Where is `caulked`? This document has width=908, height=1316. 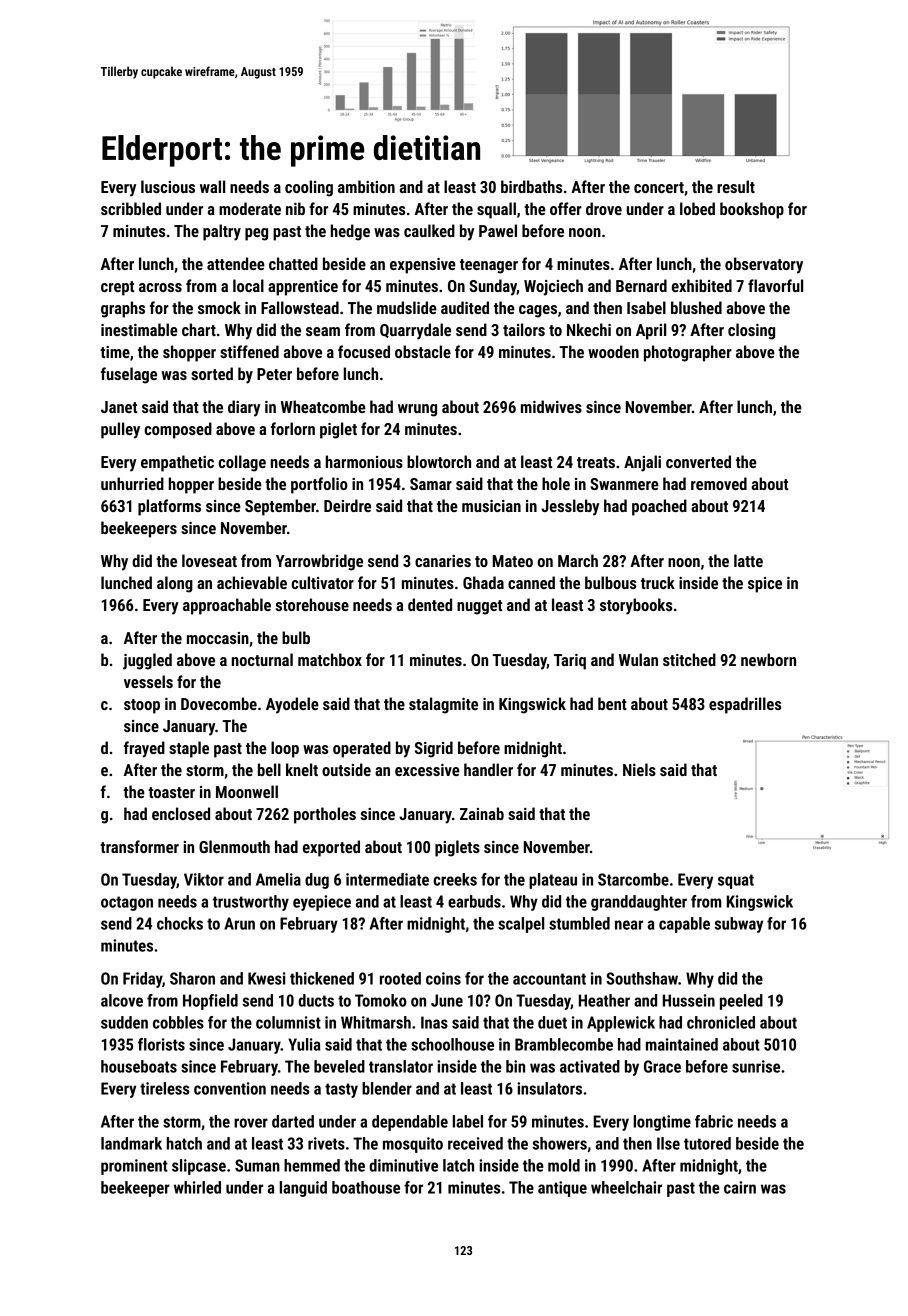
caulked is located at coordinates (429, 230).
